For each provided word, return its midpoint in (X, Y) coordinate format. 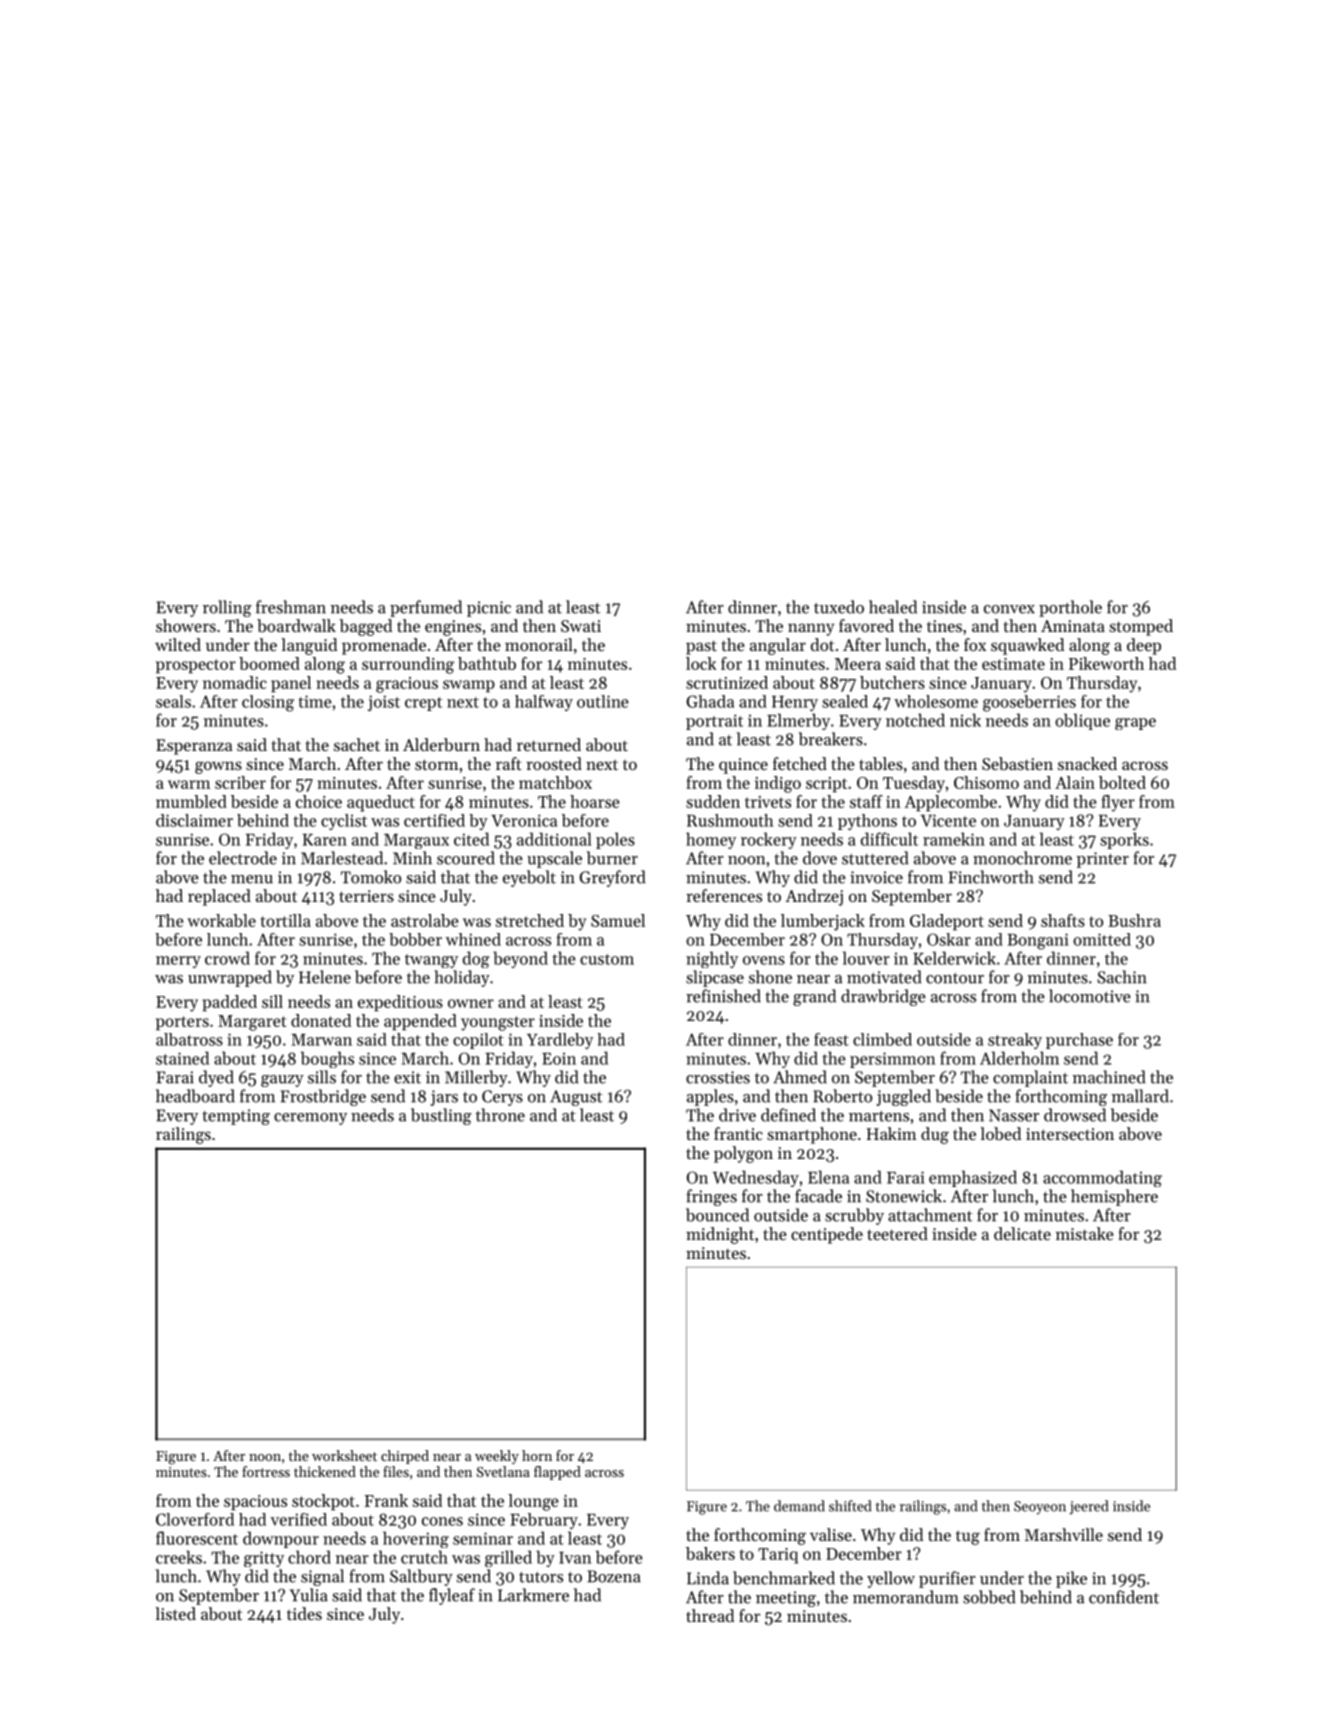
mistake (1085, 1233)
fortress (266, 1471)
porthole (1070, 608)
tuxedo (839, 607)
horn (537, 1455)
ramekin (954, 839)
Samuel (618, 920)
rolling (227, 608)
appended (420, 1022)
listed (175, 1613)
